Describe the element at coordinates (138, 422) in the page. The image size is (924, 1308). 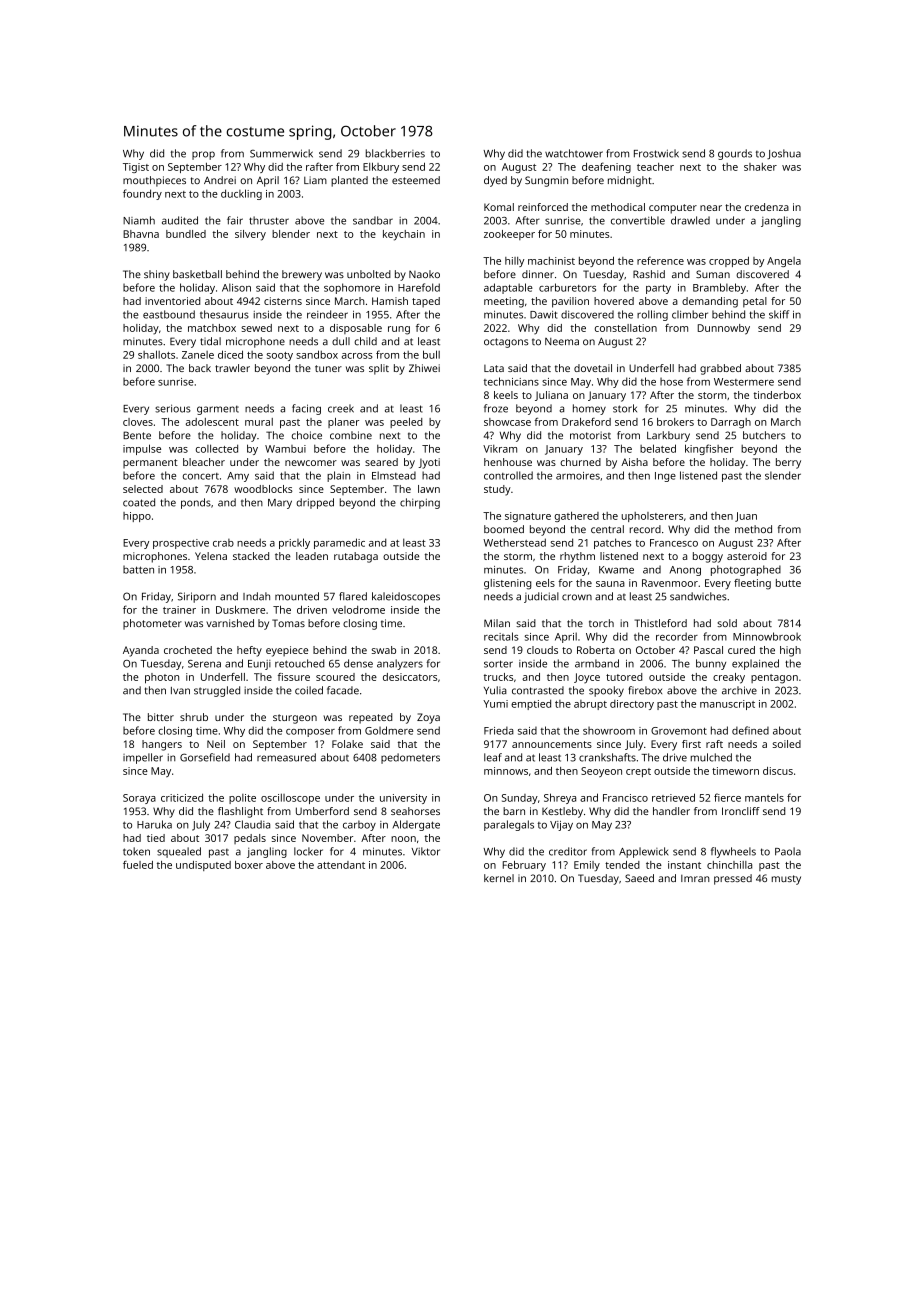
I see `cloves` at that location.
